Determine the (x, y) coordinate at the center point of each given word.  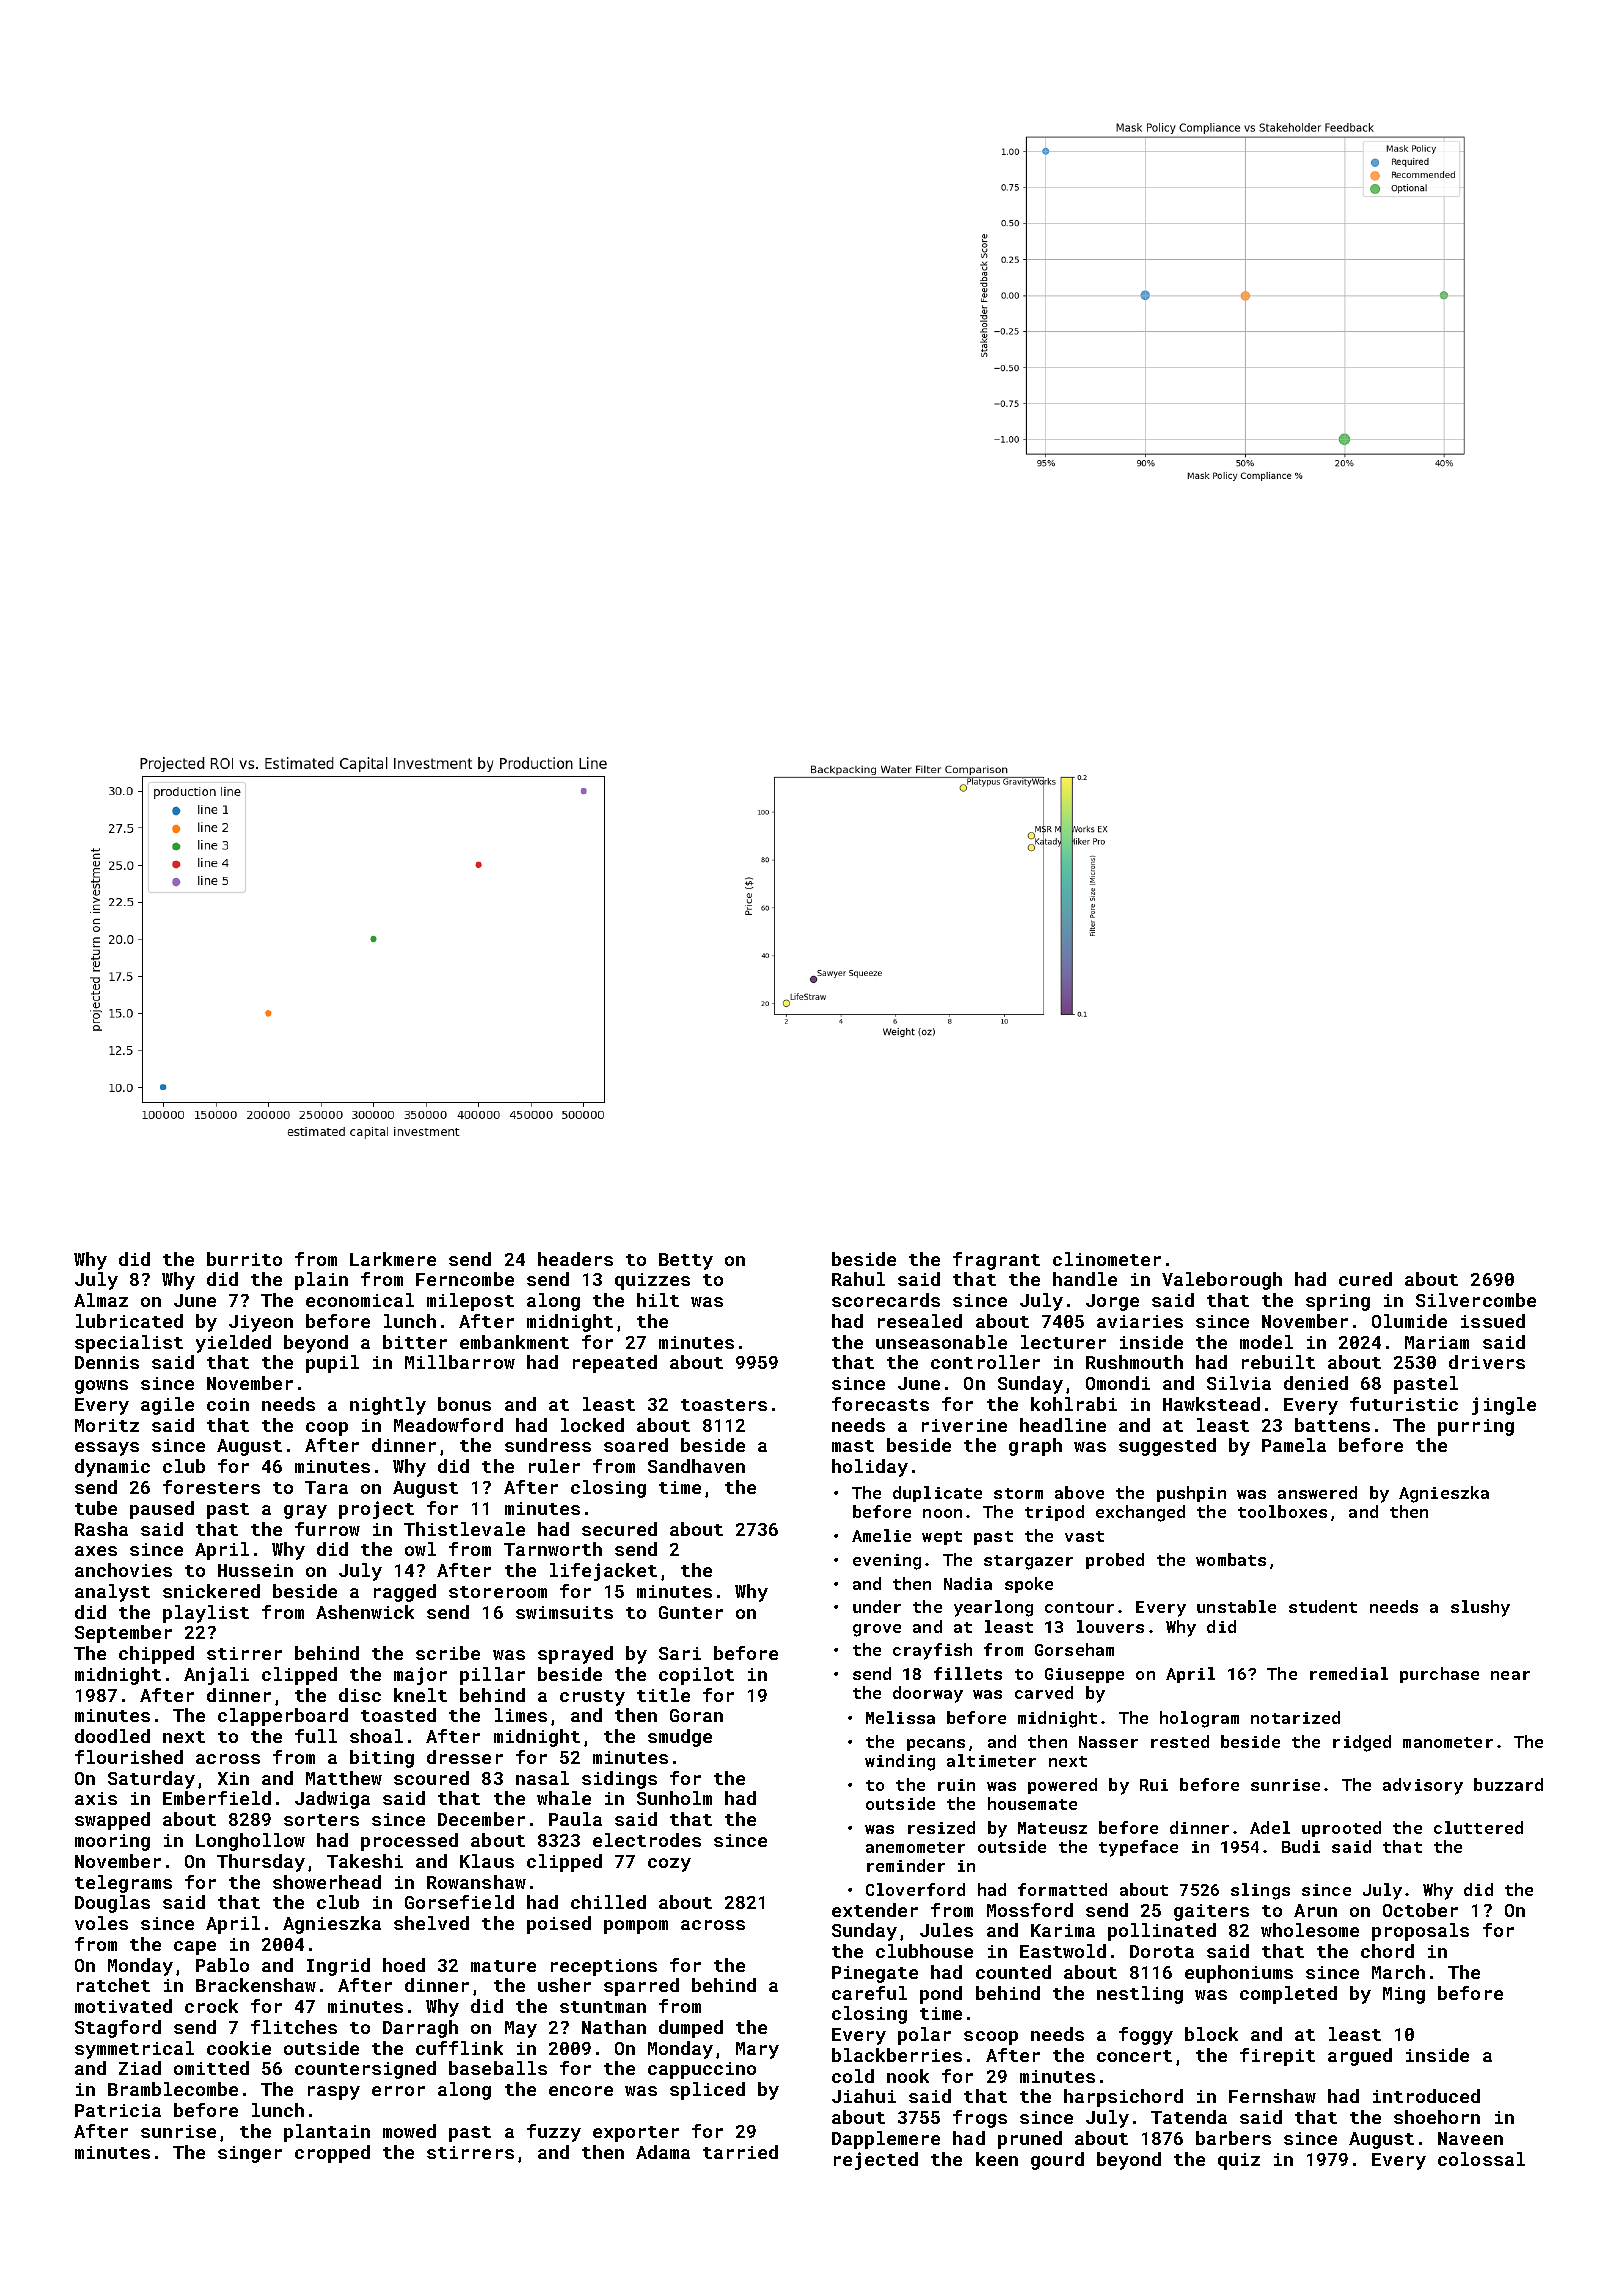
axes (96, 1551)
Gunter (691, 1612)
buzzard (1508, 1784)
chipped (156, 1655)
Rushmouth (1134, 1362)
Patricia (118, 2110)
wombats (1231, 1559)
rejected (876, 2161)
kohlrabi (1074, 1404)
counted (1013, 1972)
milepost (470, 1302)
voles (101, 1923)
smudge (680, 1738)
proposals (1420, 1932)
